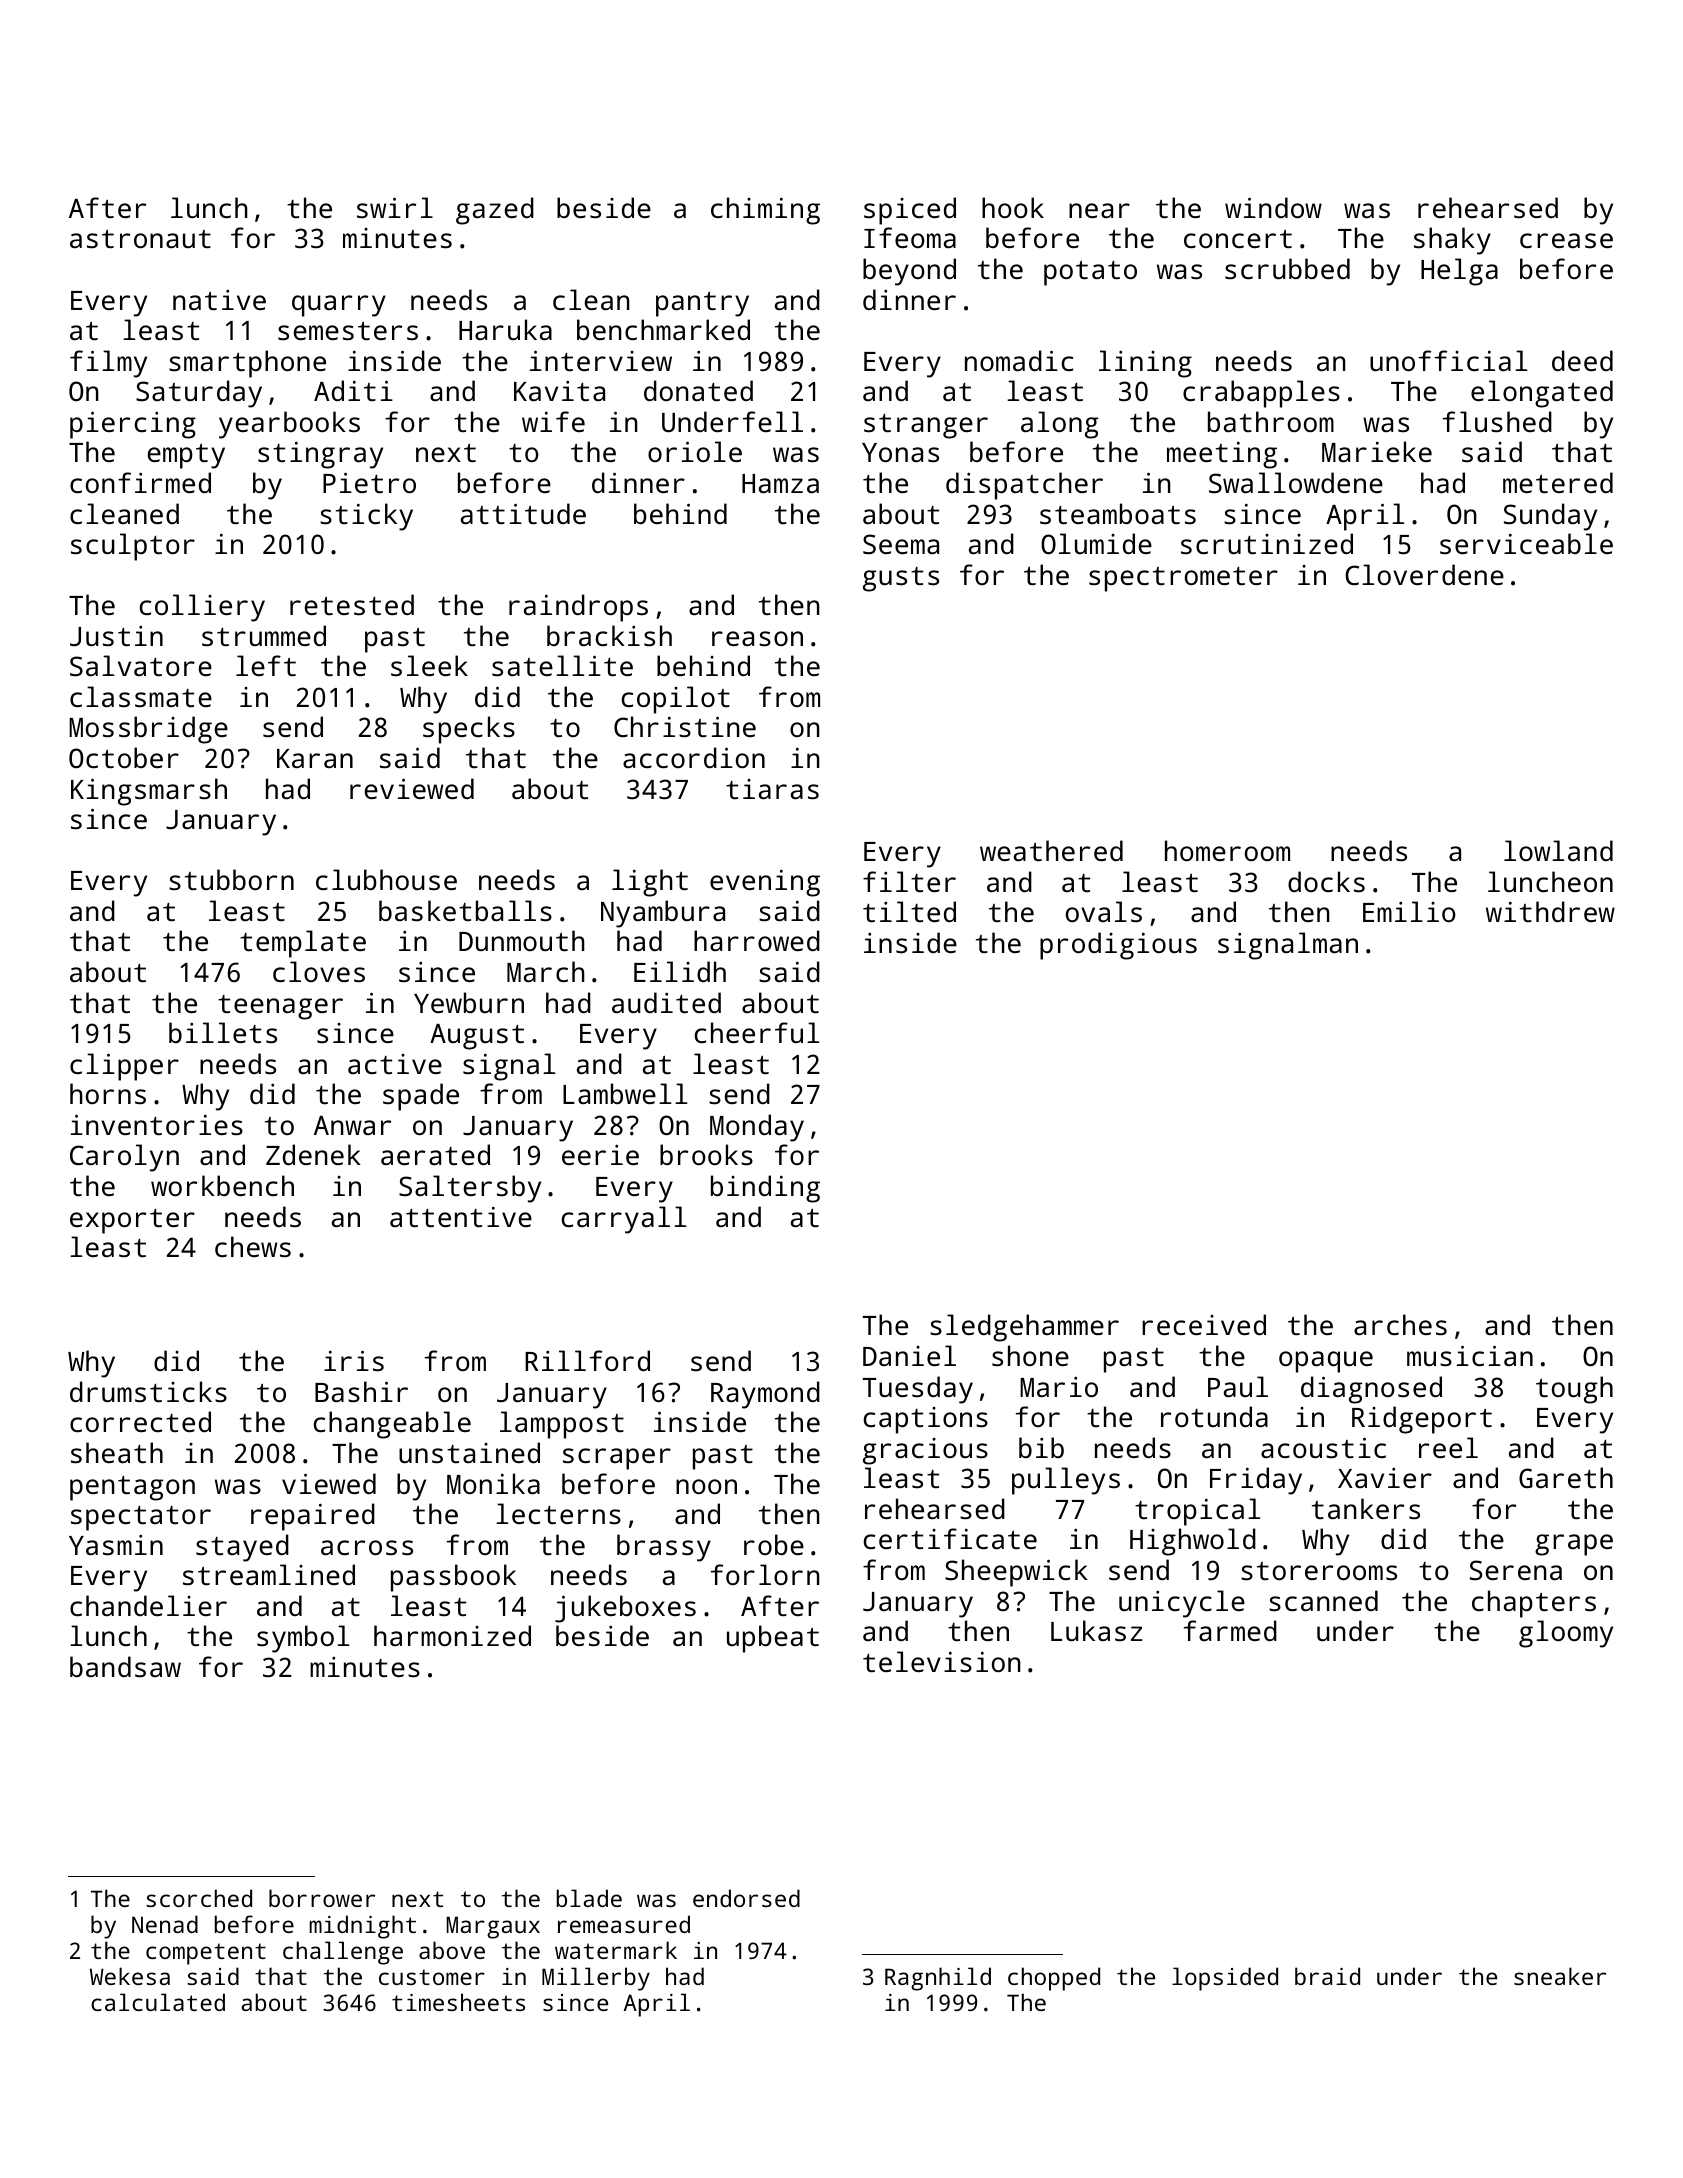 This document has height=2178, width=1683. Describe the element at coordinates (395, 208) in the document. I see `swirl` at that location.
